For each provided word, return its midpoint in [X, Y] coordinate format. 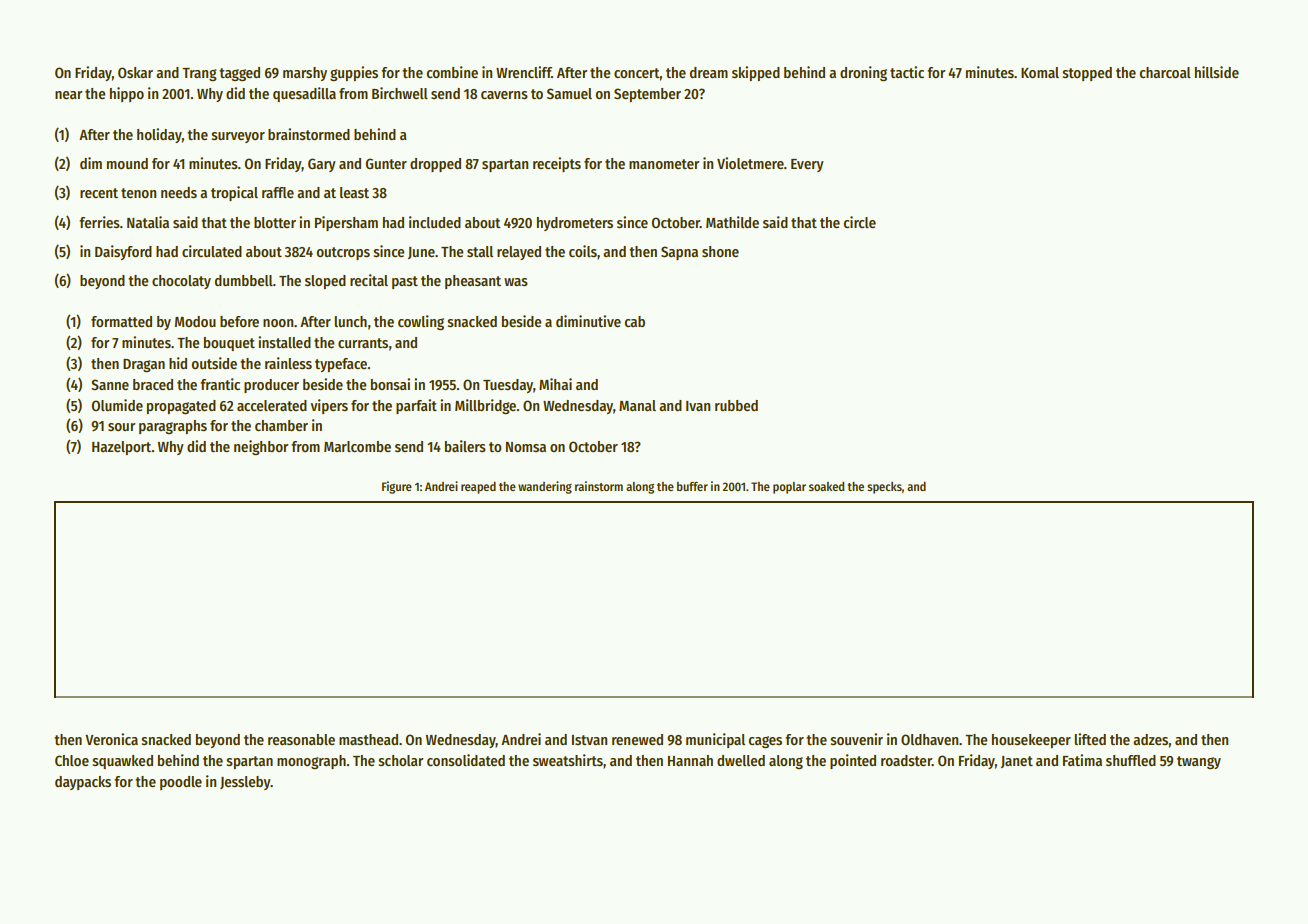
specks [884, 488]
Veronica [111, 739]
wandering [545, 487]
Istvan [589, 740]
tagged [239, 74]
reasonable [301, 739]
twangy [1199, 762]
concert [637, 73]
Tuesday [508, 386]
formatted [121, 321]
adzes [1150, 739]
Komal [1040, 72]
